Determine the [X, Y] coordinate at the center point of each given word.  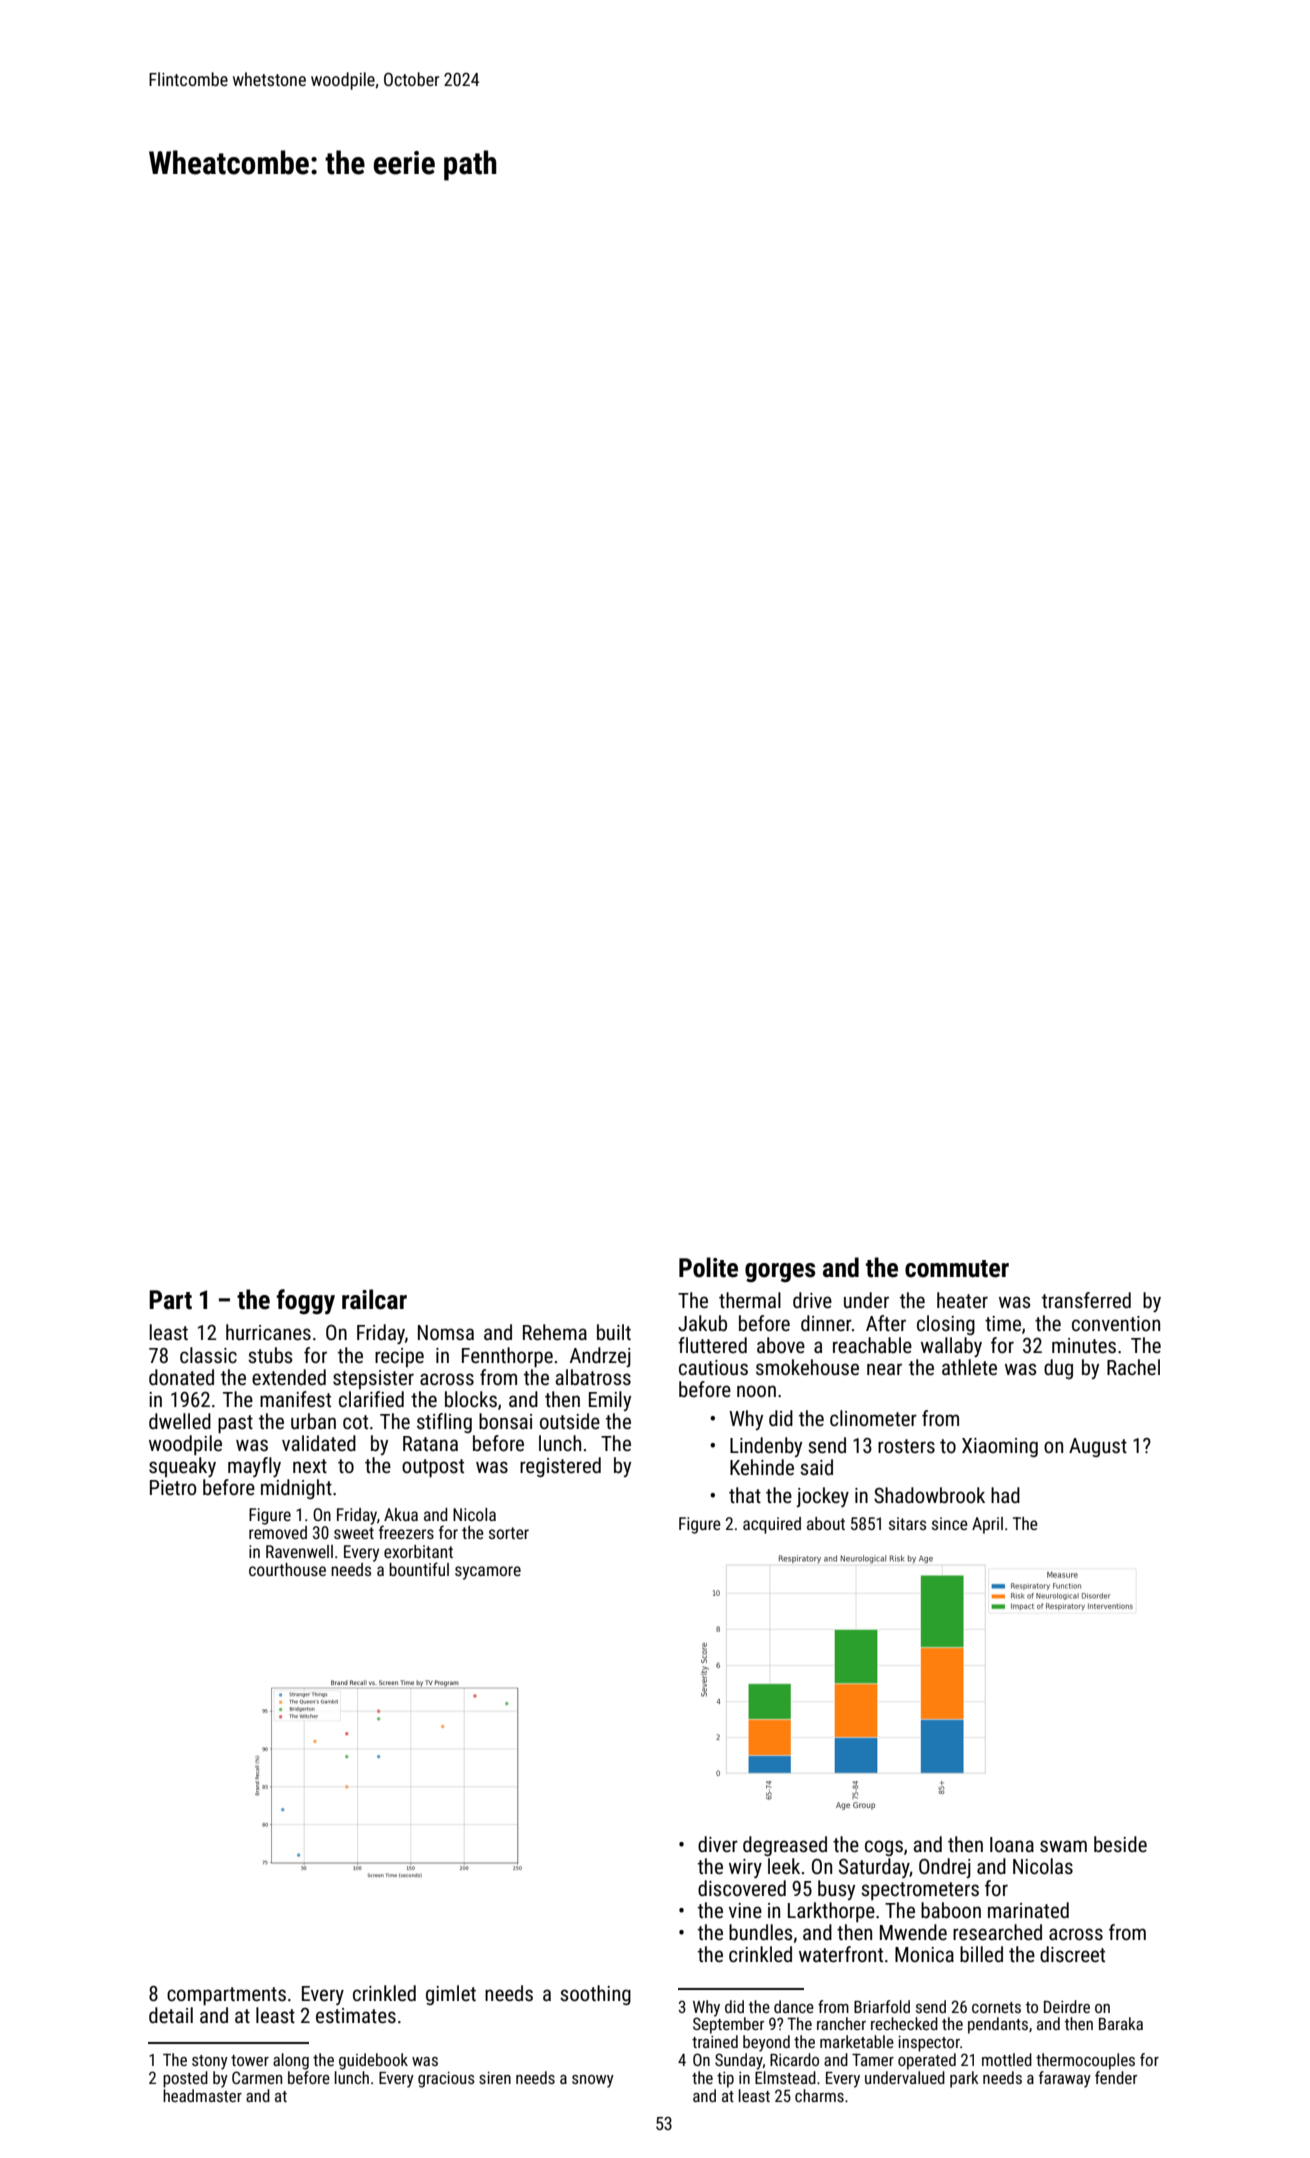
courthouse [287, 1569]
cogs [884, 1848]
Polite [708, 1267]
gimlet [451, 1995]
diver [718, 1844]
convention [1116, 1324]
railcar [374, 1299]
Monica [924, 1954]
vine [745, 1911]
